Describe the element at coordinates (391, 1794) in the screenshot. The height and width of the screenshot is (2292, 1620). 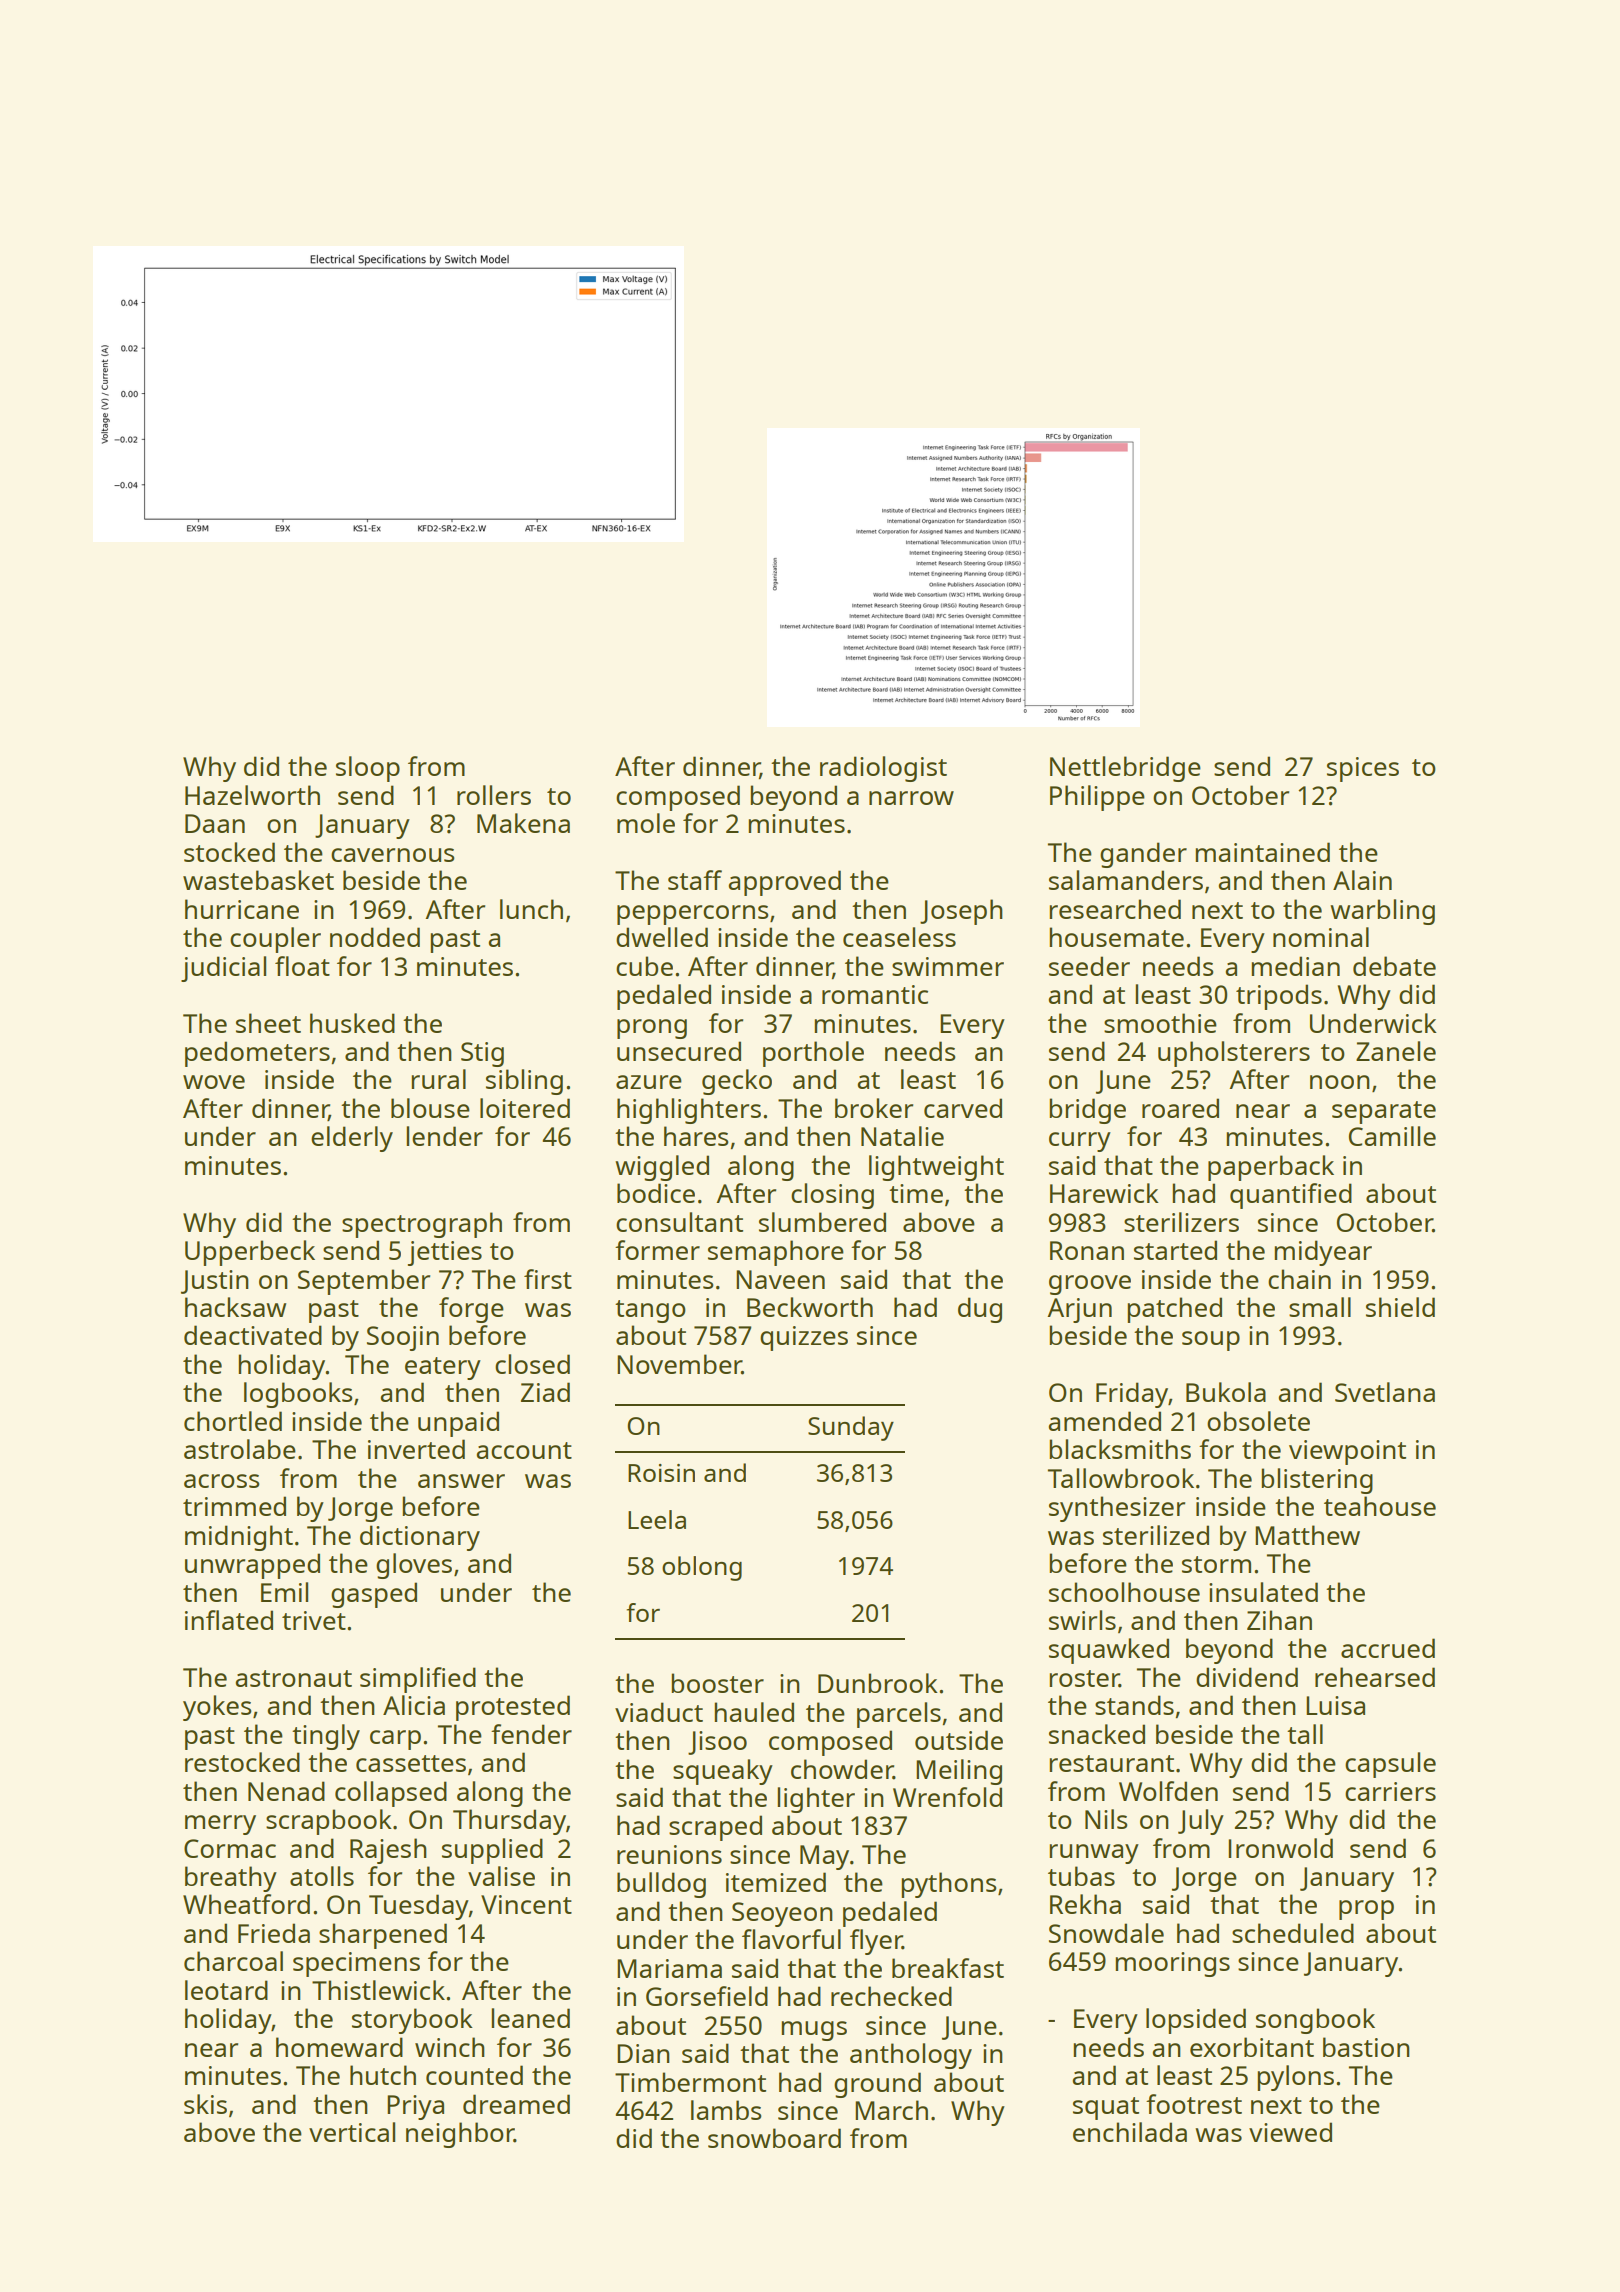
I see `collapsed` at that location.
